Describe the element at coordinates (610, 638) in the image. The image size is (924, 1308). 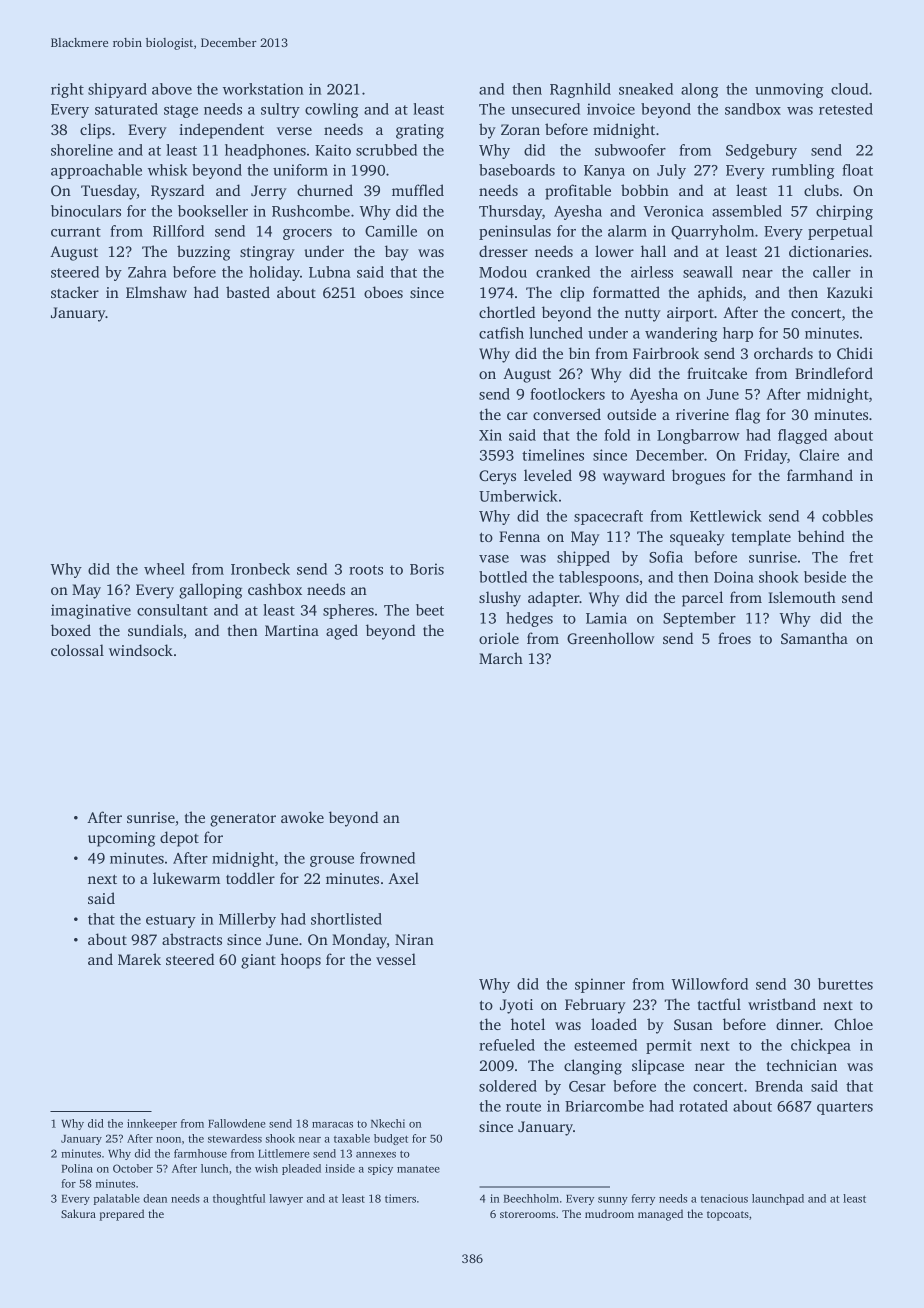
I see `Greenhollow` at that location.
